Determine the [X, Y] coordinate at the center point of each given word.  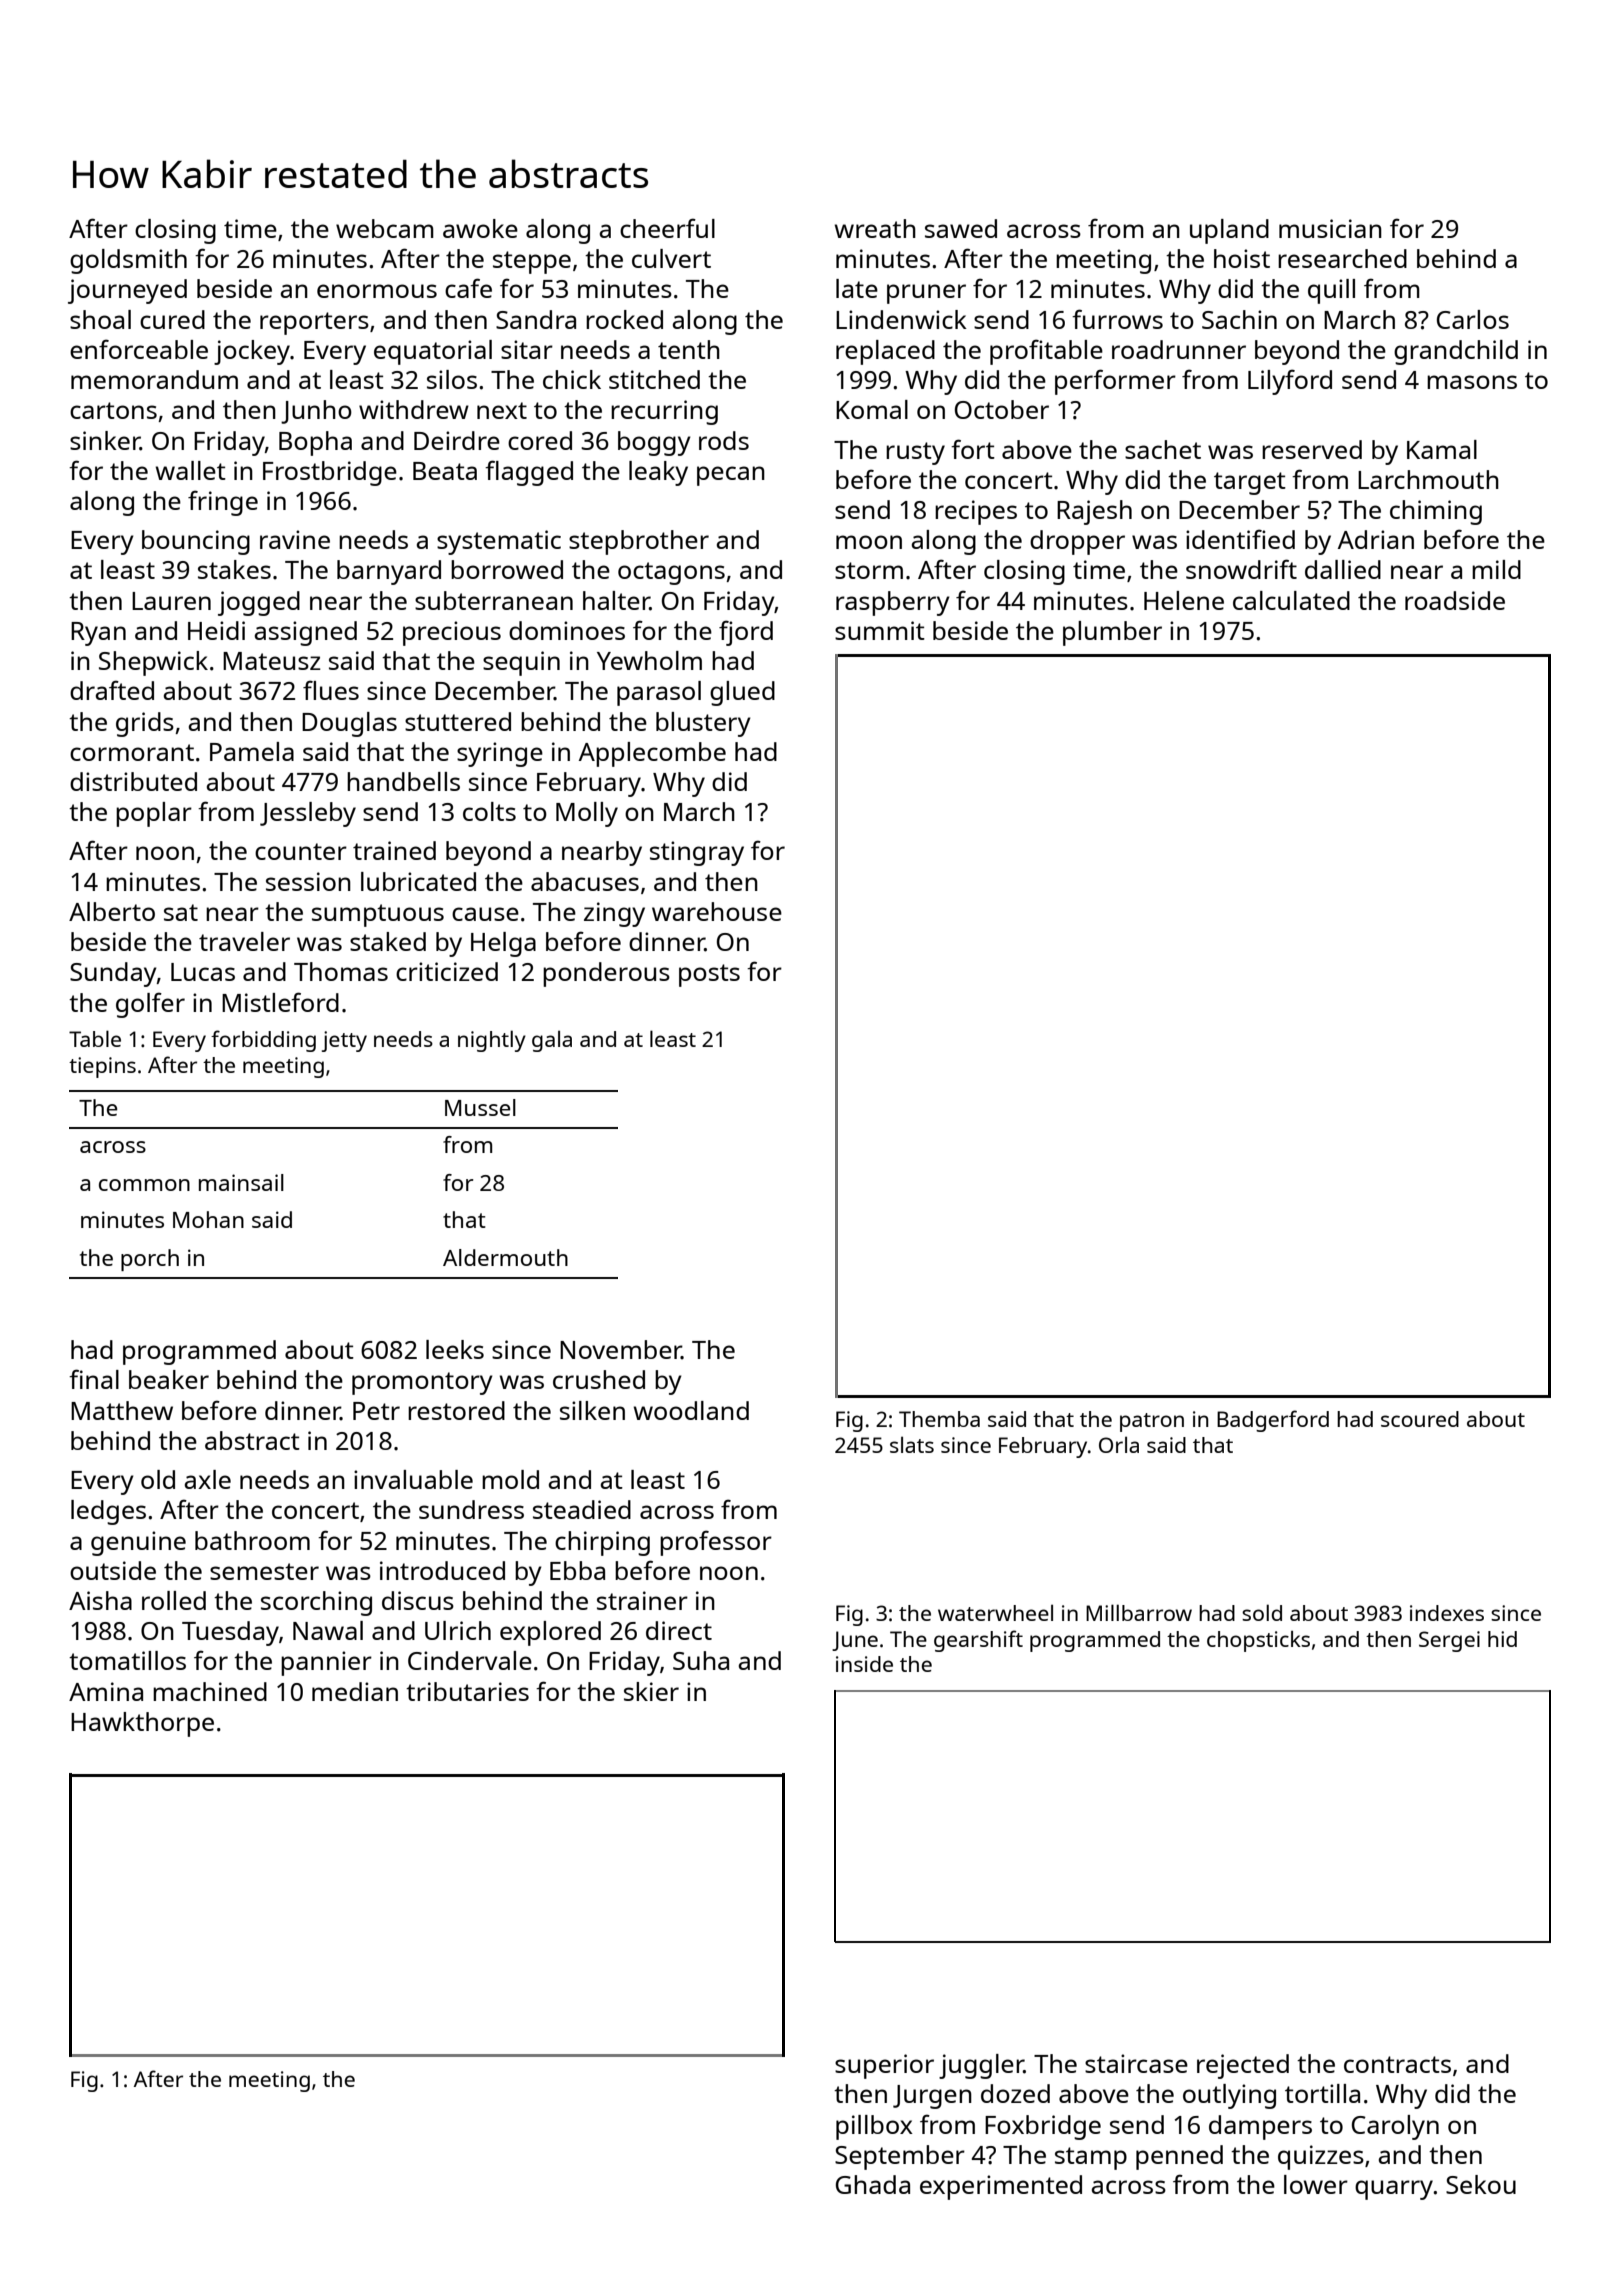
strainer [642, 1600]
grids [145, 724]
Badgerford [1273, 1421]
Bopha [315, 443]
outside [113, 1570]
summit [880, 630]
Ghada [873, 2184]
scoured [1420, 1419]
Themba [939, 1419]
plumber [1112, 633]
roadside [1455, 600]
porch [150, 1260]
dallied [1343, 569]
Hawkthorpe [142, 1724]
